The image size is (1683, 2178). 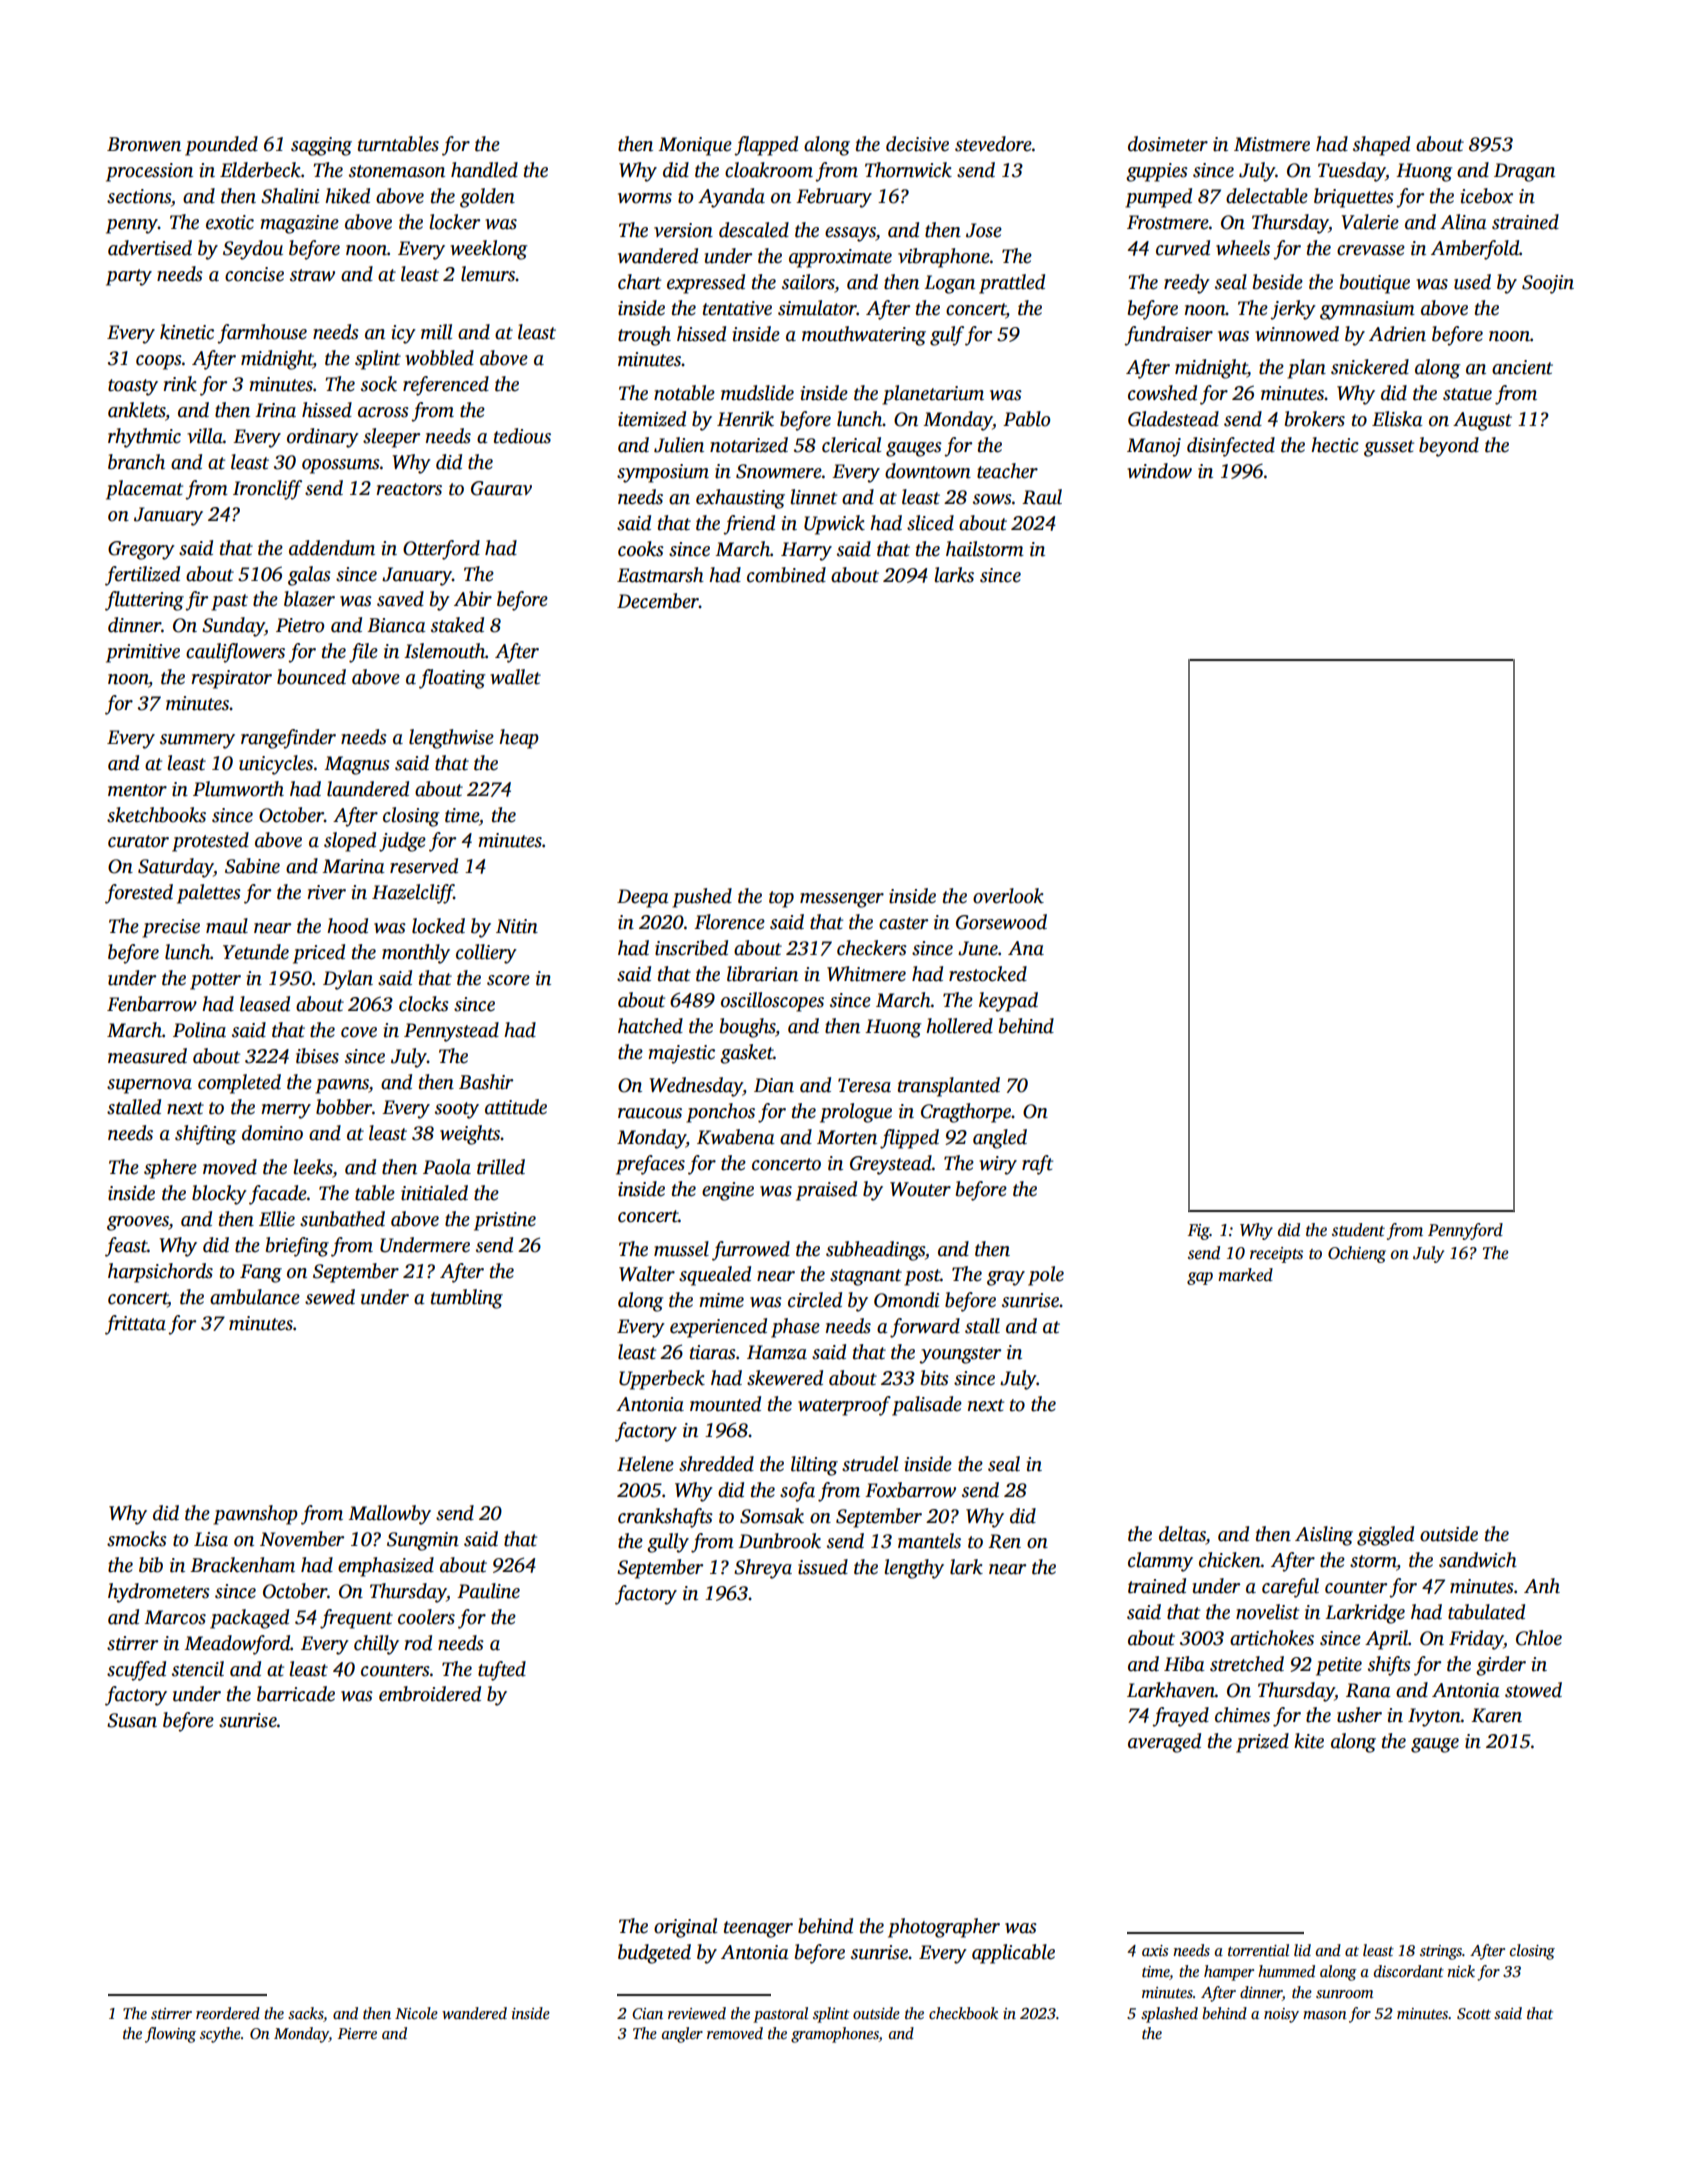 What do you see at coordinates (1368, 1690) in the document?
I see `Rana` at bounding box center [1368, 1690].
